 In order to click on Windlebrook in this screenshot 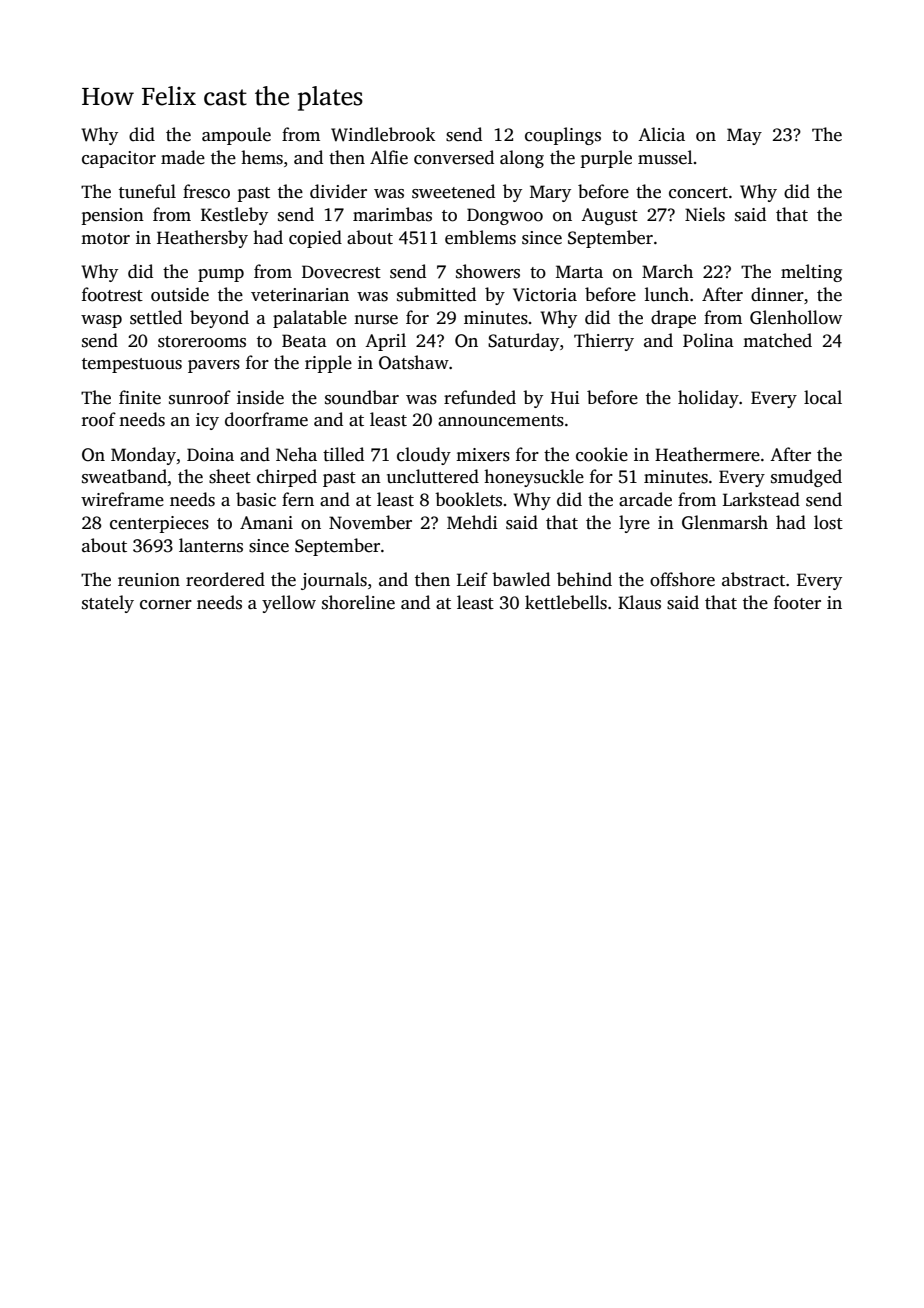, I will do `click(383, 134)`.
